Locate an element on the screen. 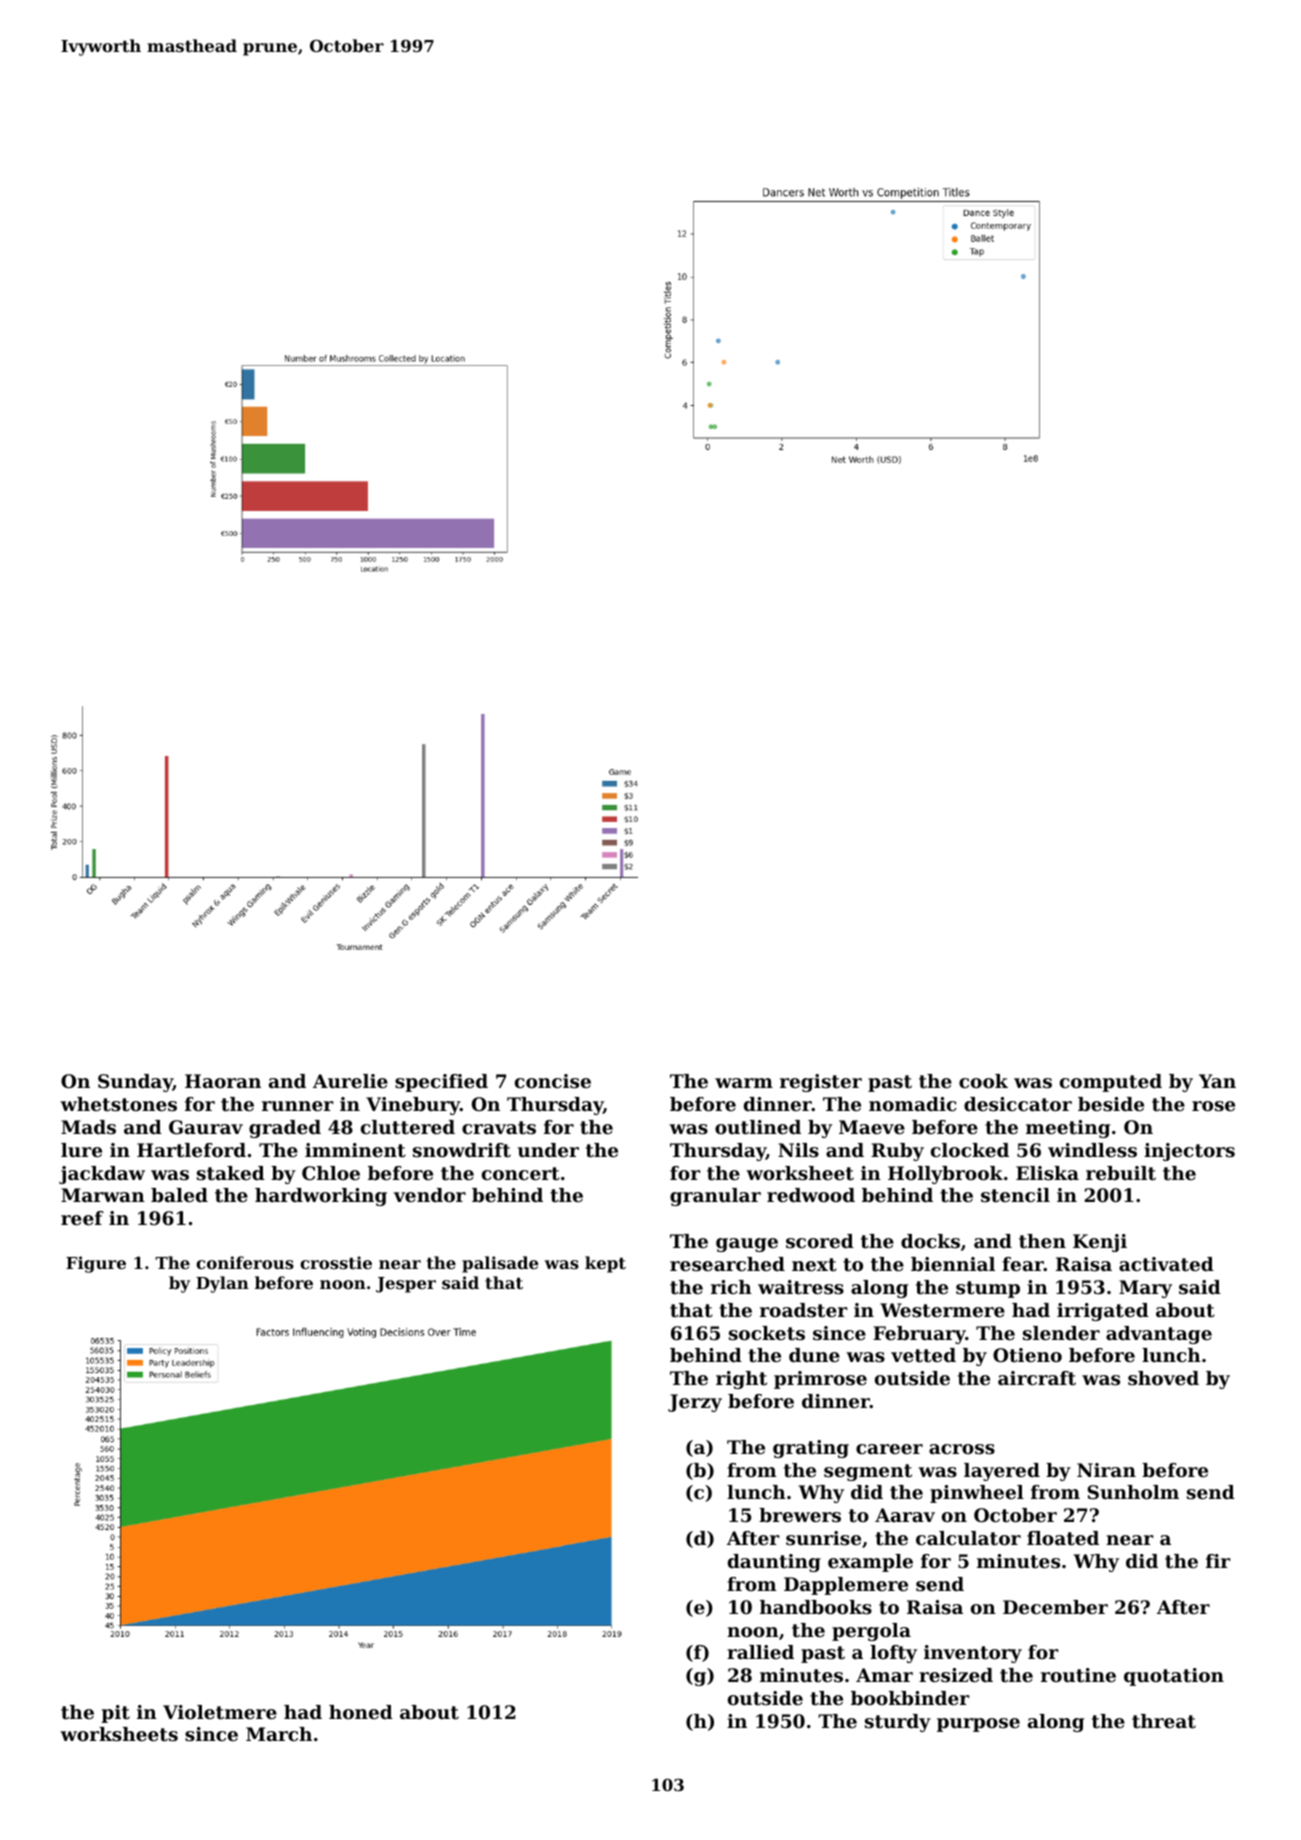 The height and width of the screenshot is (1840, 1301). Violetmere is located at coordinates (220, 1712).
